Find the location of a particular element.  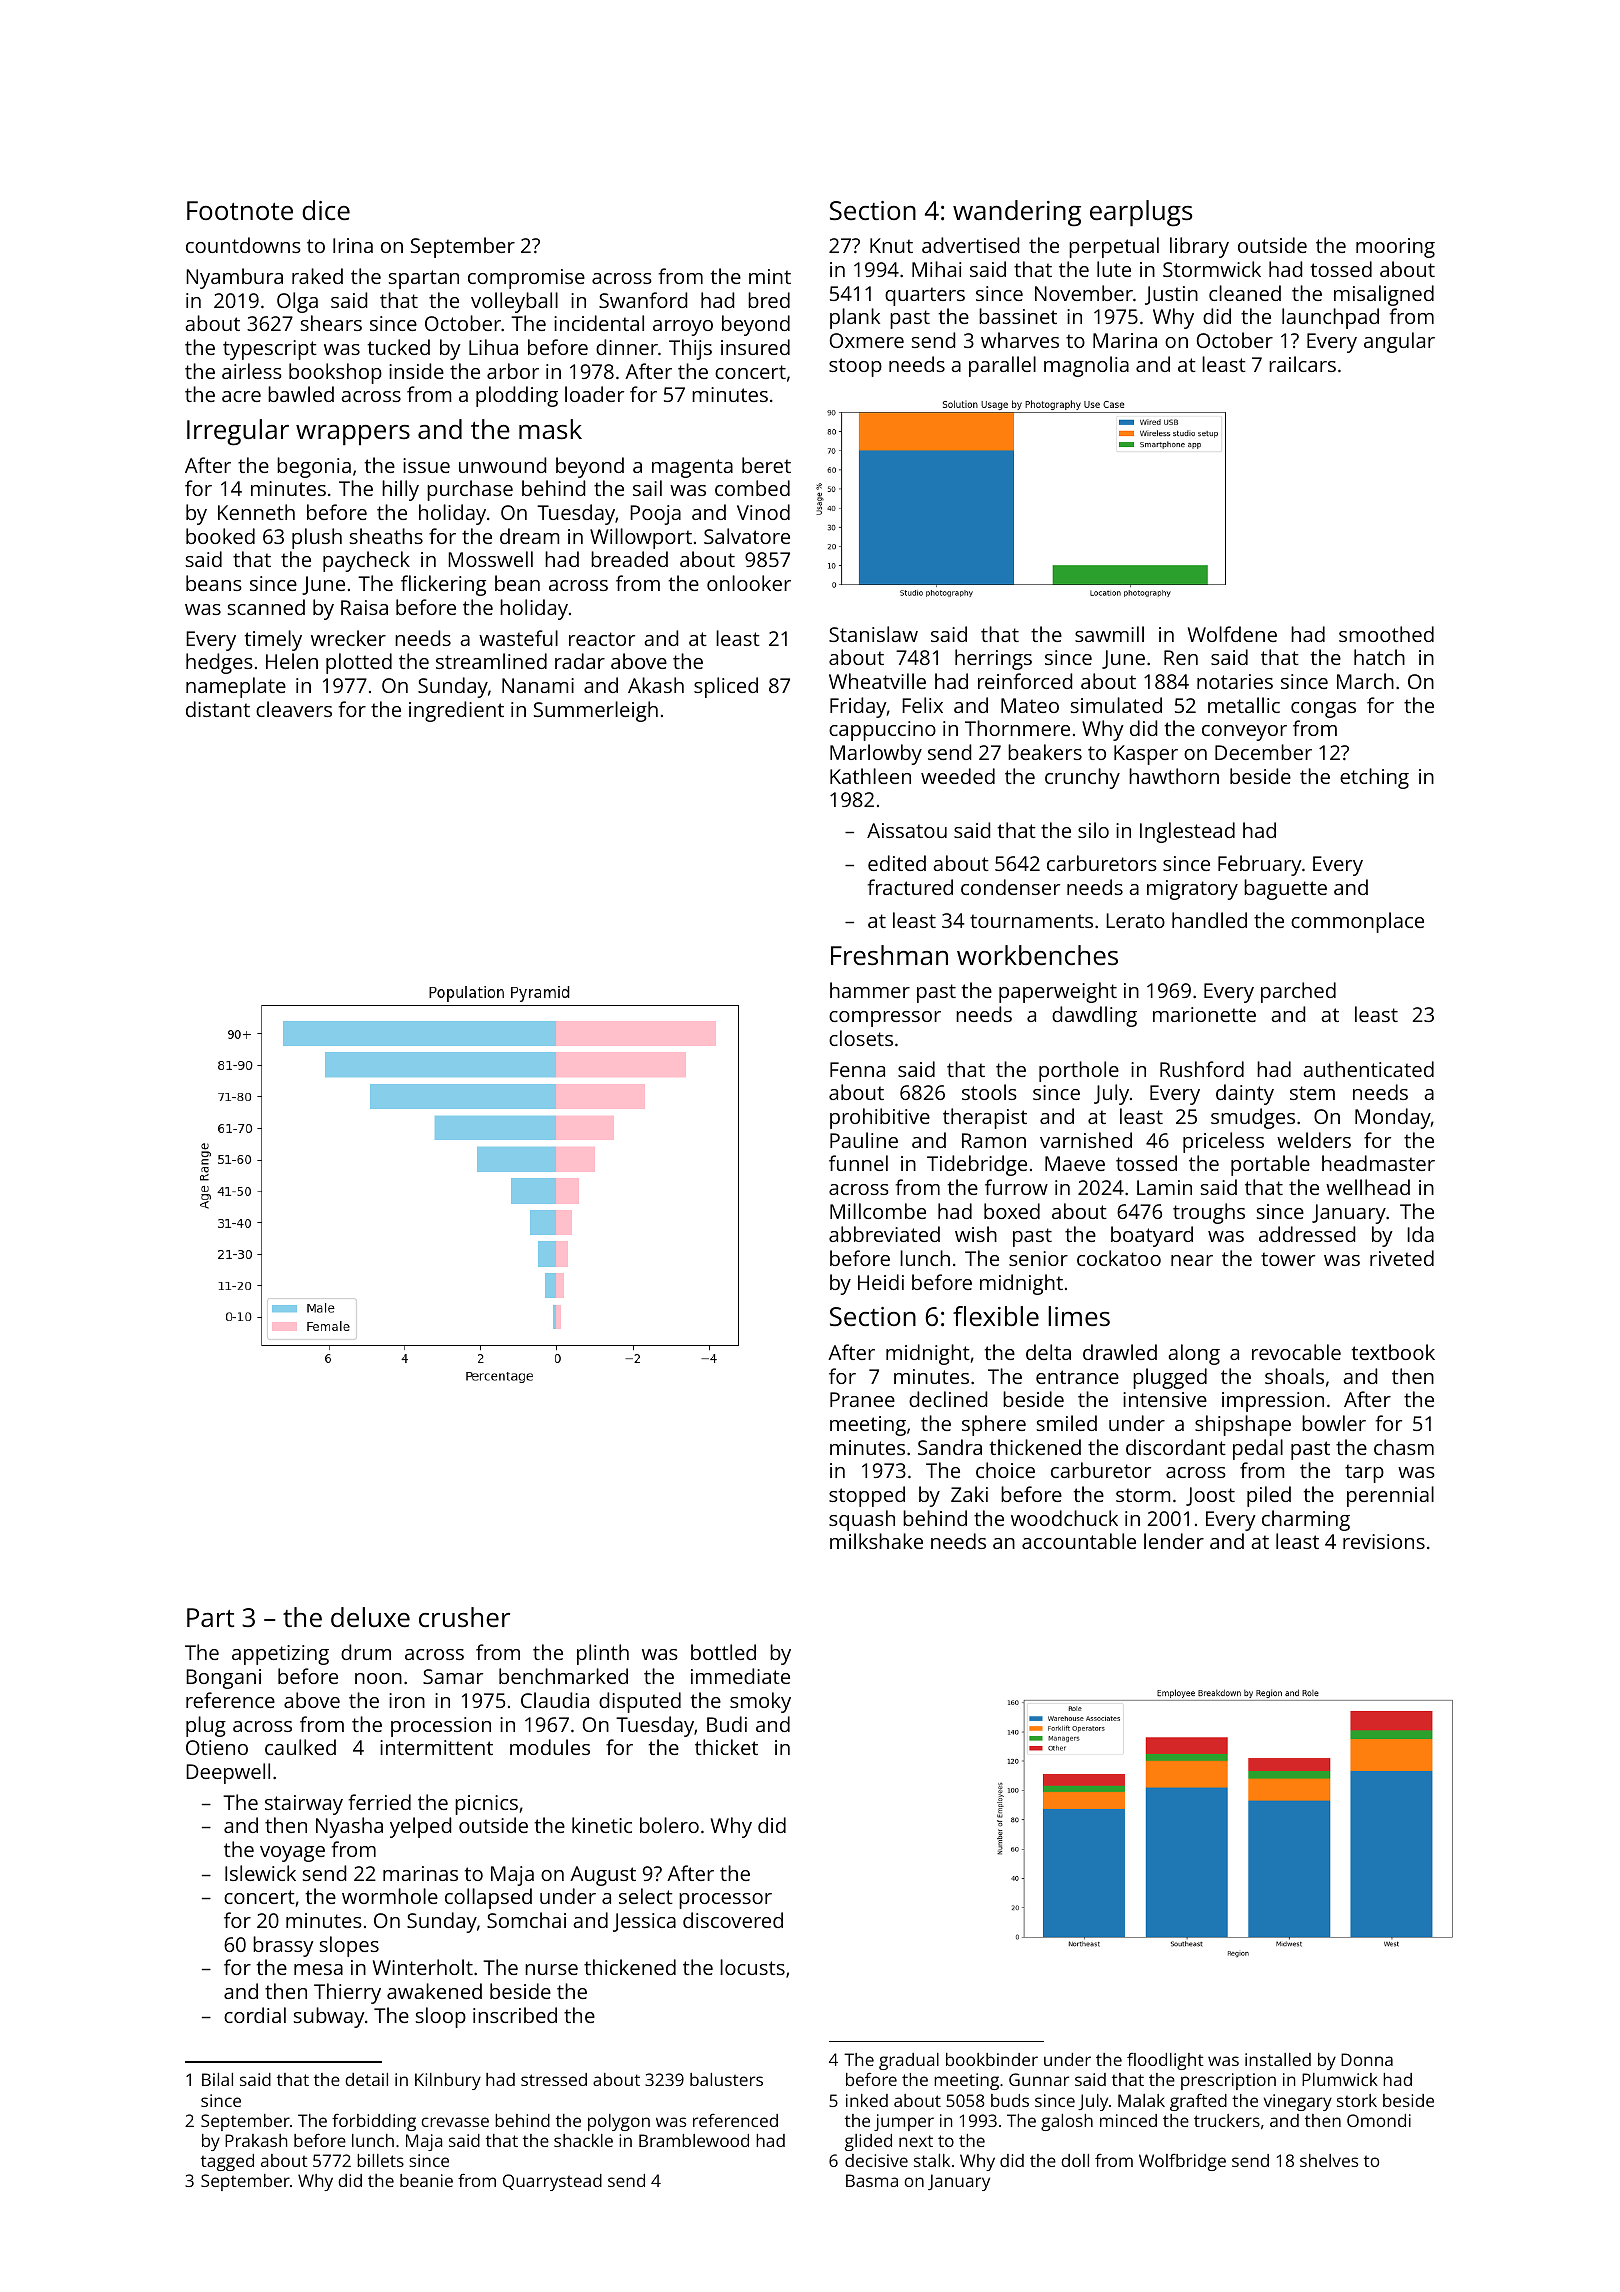

Summerleigh is located at coordinates (596, 711).
